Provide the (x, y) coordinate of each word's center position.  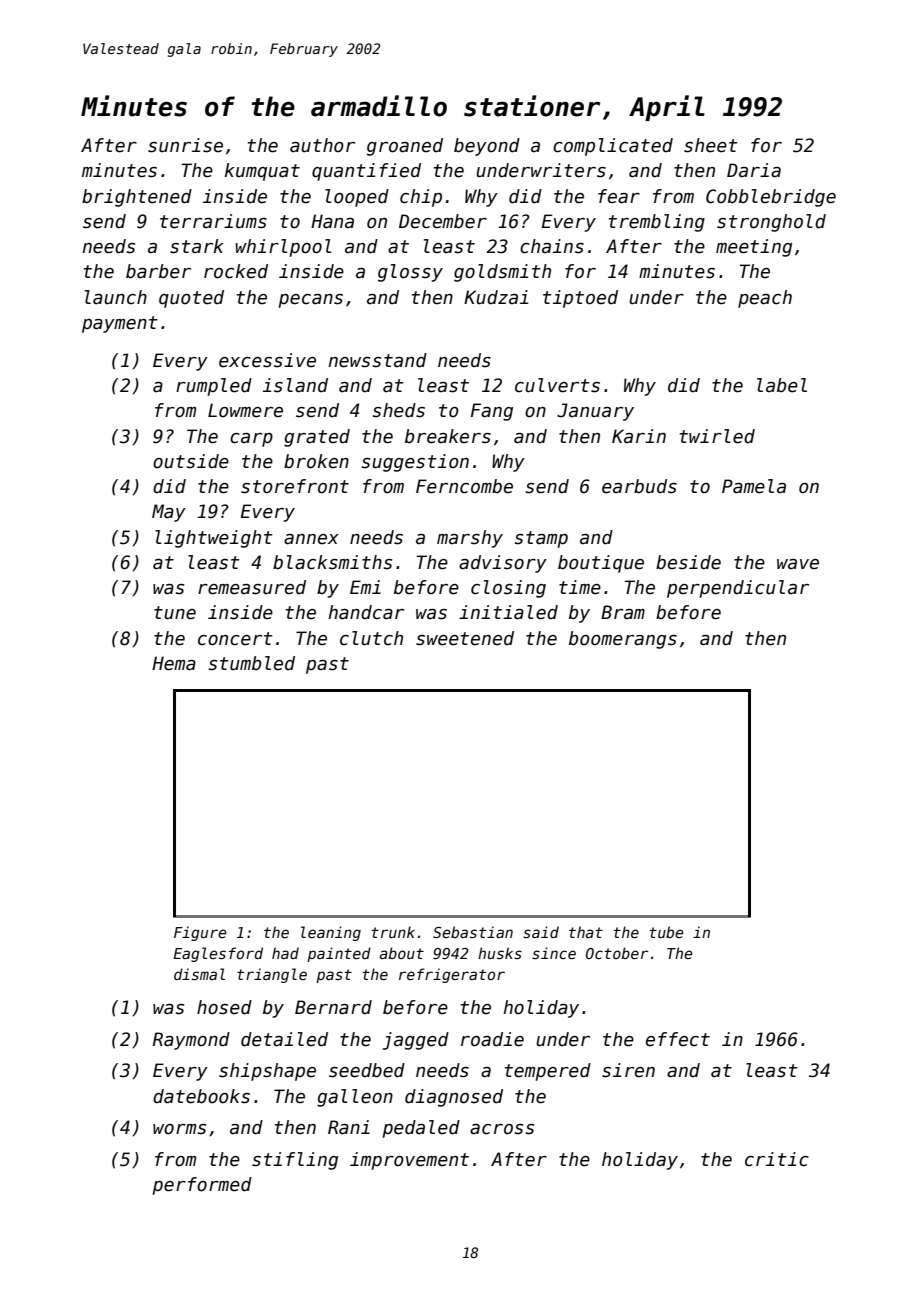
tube (666, 932)
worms (179, 1129)
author (322, 145)
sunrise (185, 145)
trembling (657, 223)
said (541, 932)
